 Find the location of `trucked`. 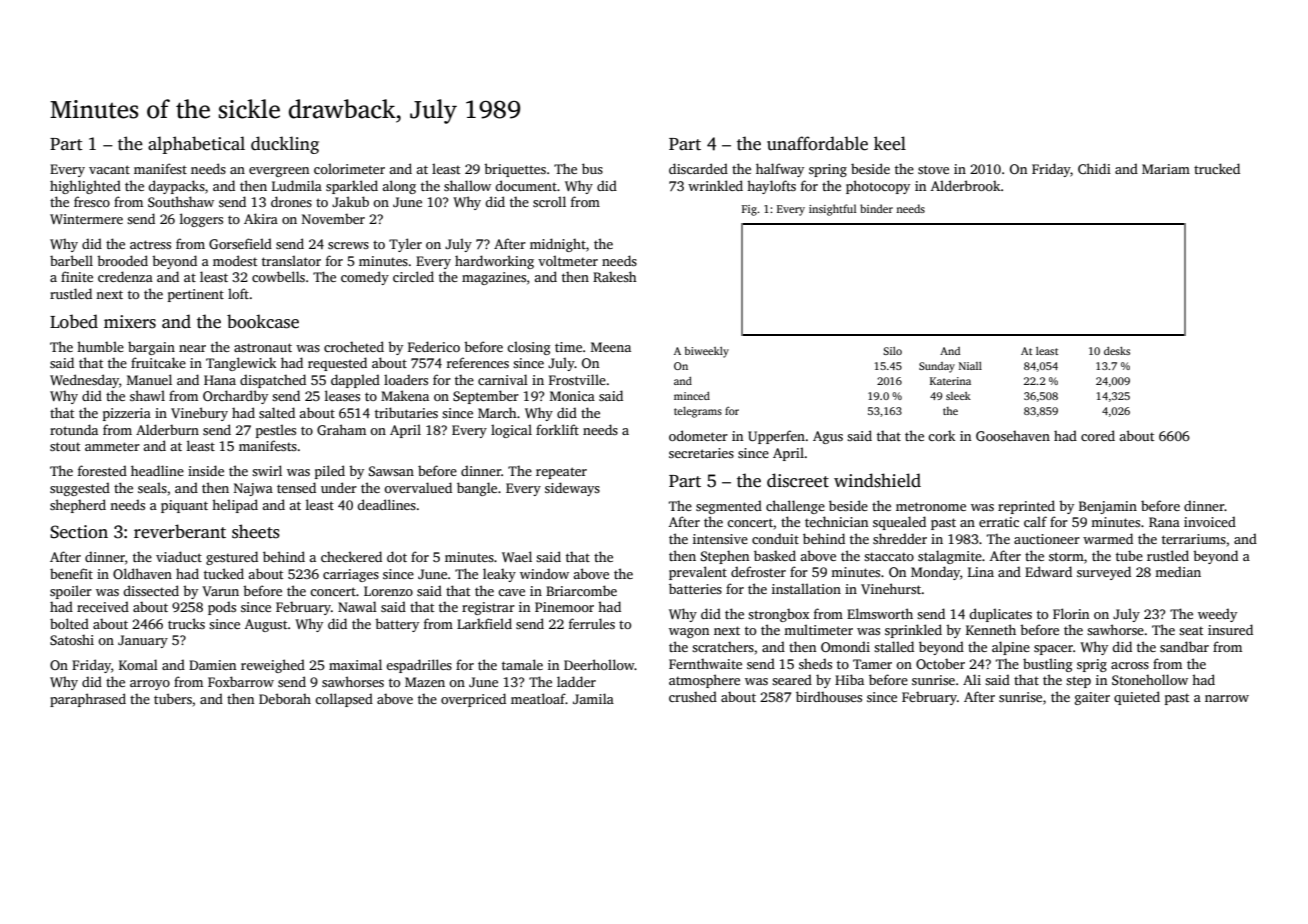

trucked is located at coordinates (1217, 168).
